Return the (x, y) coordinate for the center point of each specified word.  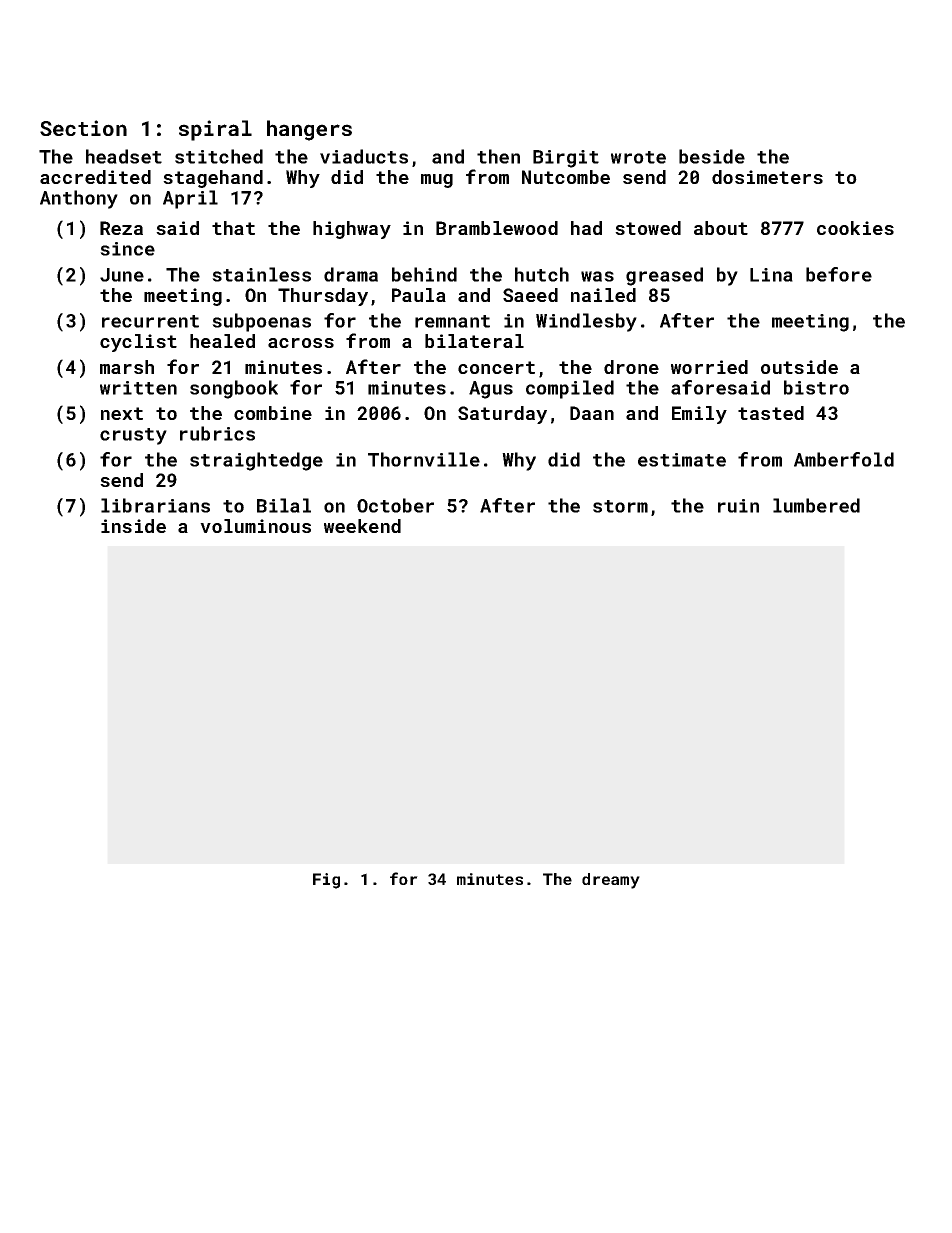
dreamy (611, 881)
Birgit (566, 159)
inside (133, 526)
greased (664, 276)
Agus (491, 390)
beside (712, 156)
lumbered (816, 505)
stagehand (213, 179)
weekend (362, 526)
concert (496, 367)
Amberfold (844, 459)
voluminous (255, 526)
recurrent (150, 321)
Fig (326, 881)
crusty (133, 436)
